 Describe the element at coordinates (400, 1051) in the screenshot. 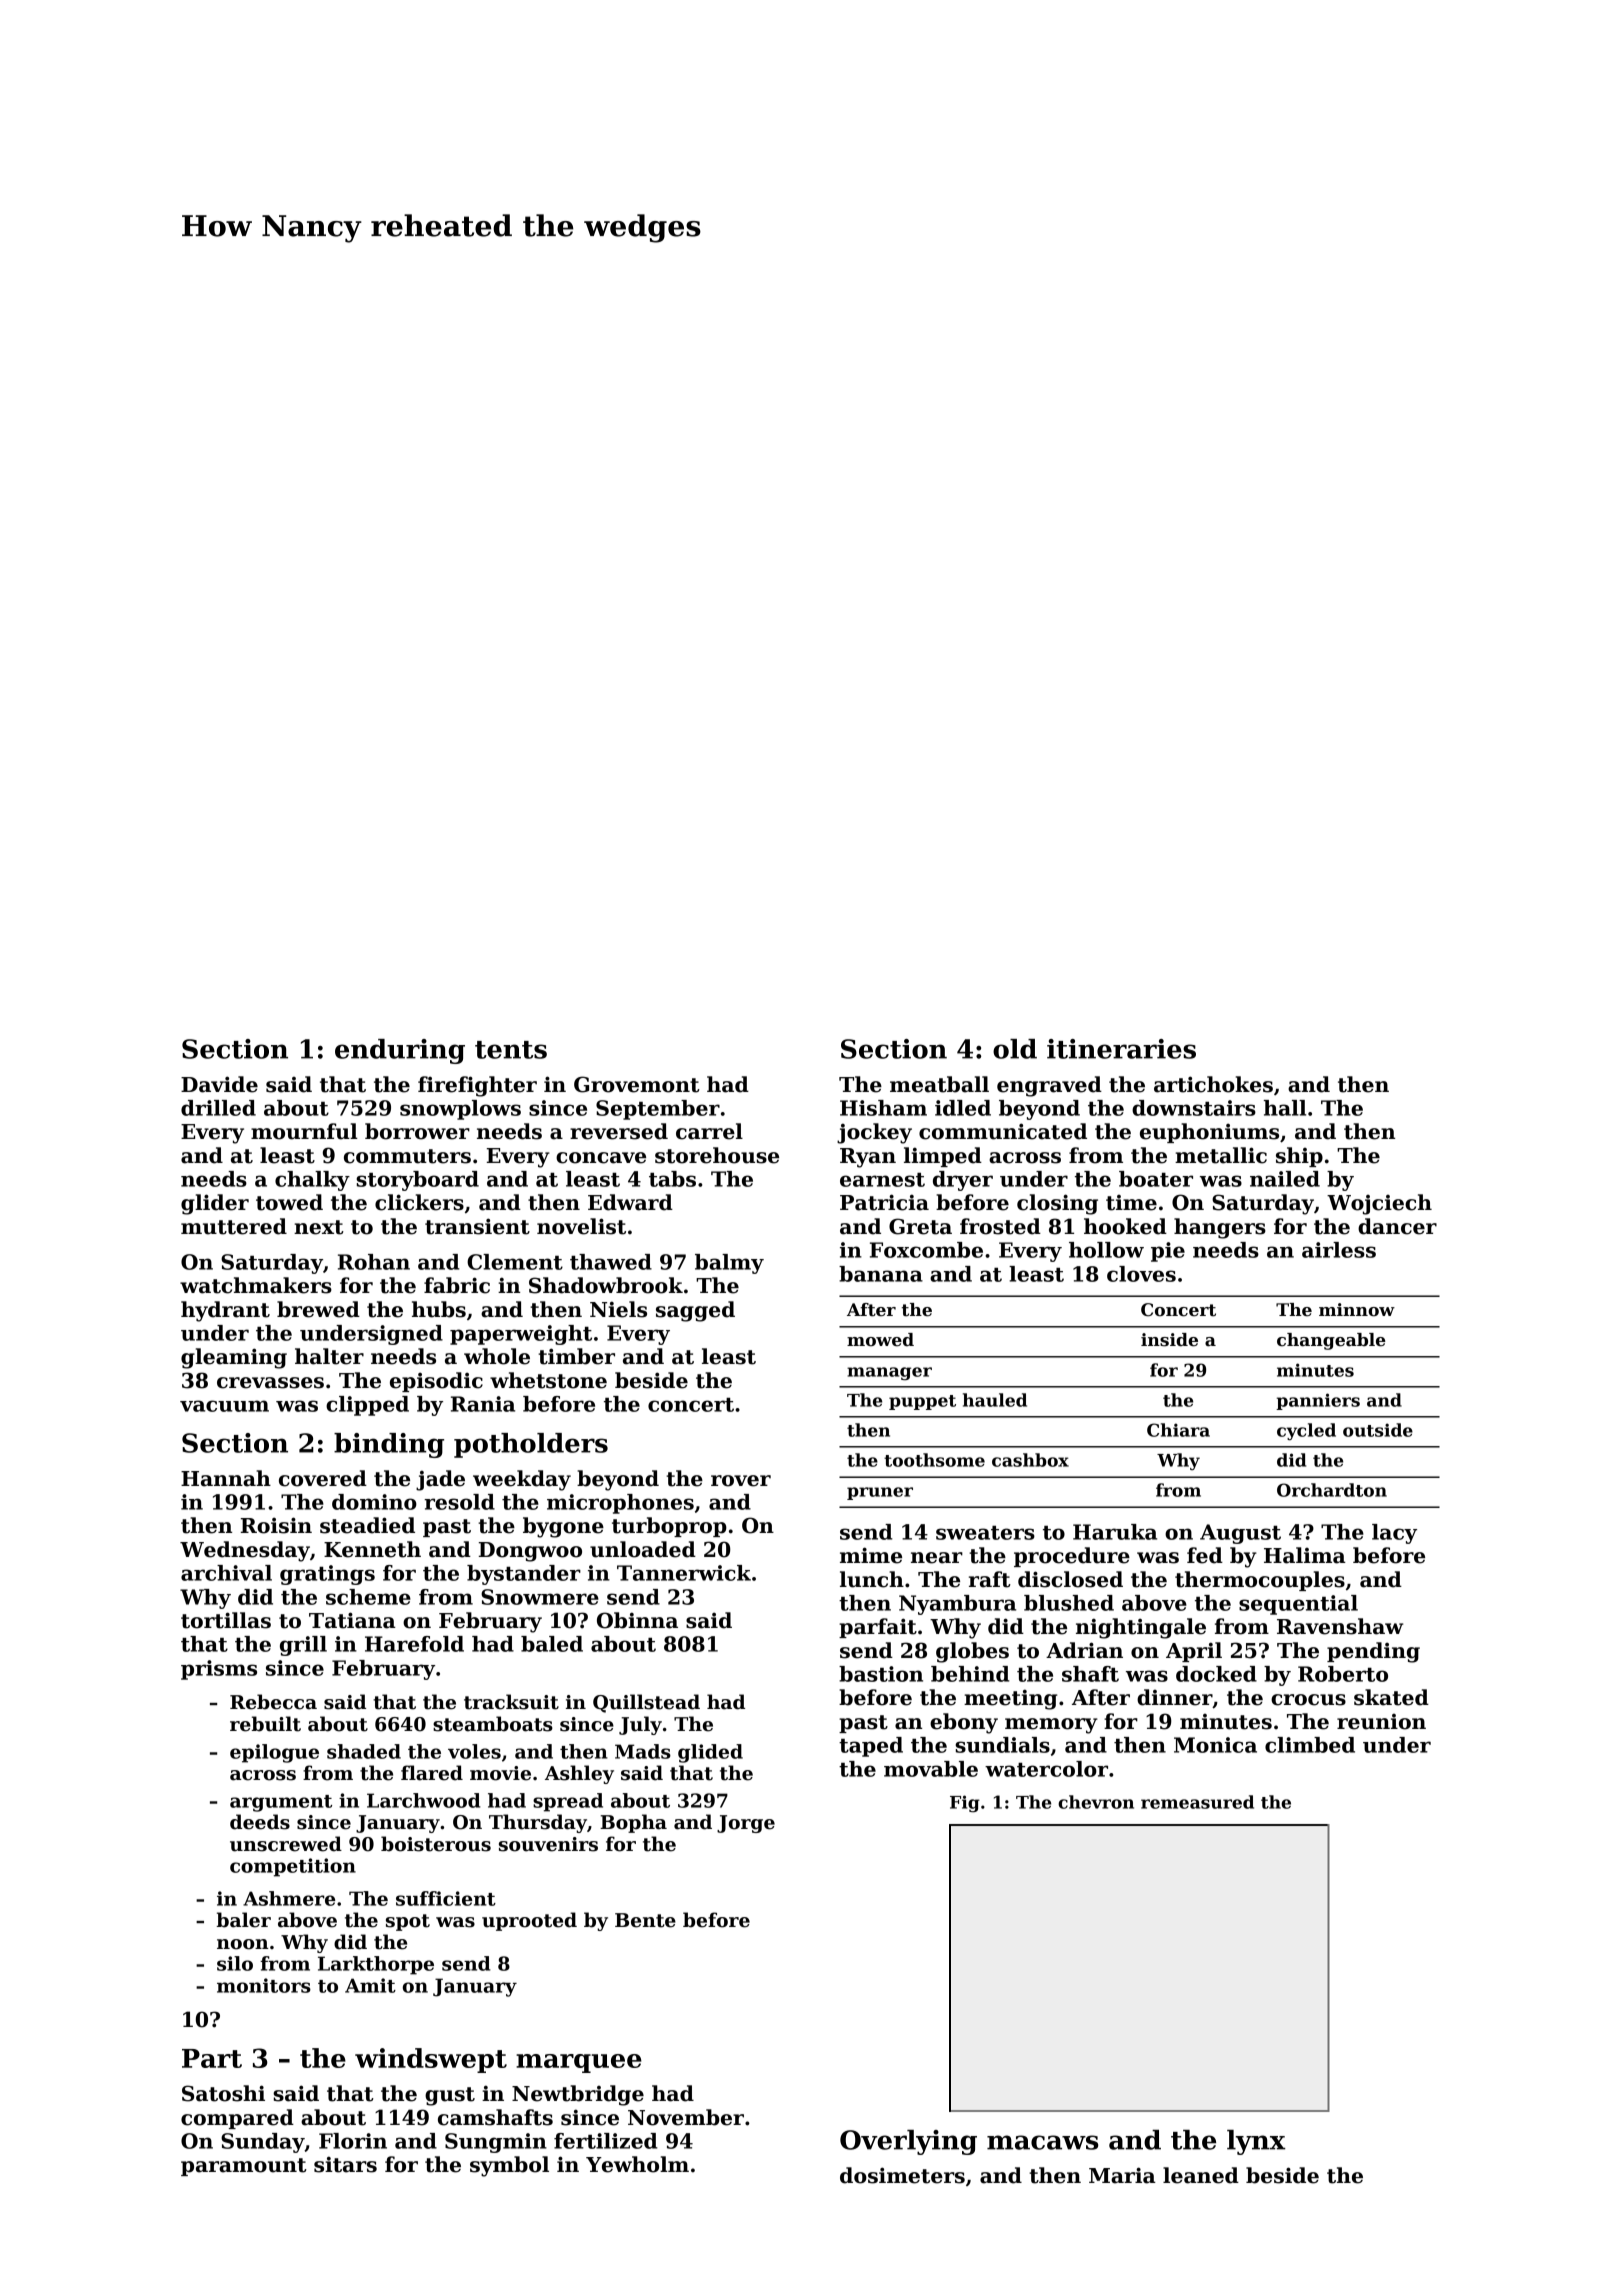

I see `enduring` at that location.
